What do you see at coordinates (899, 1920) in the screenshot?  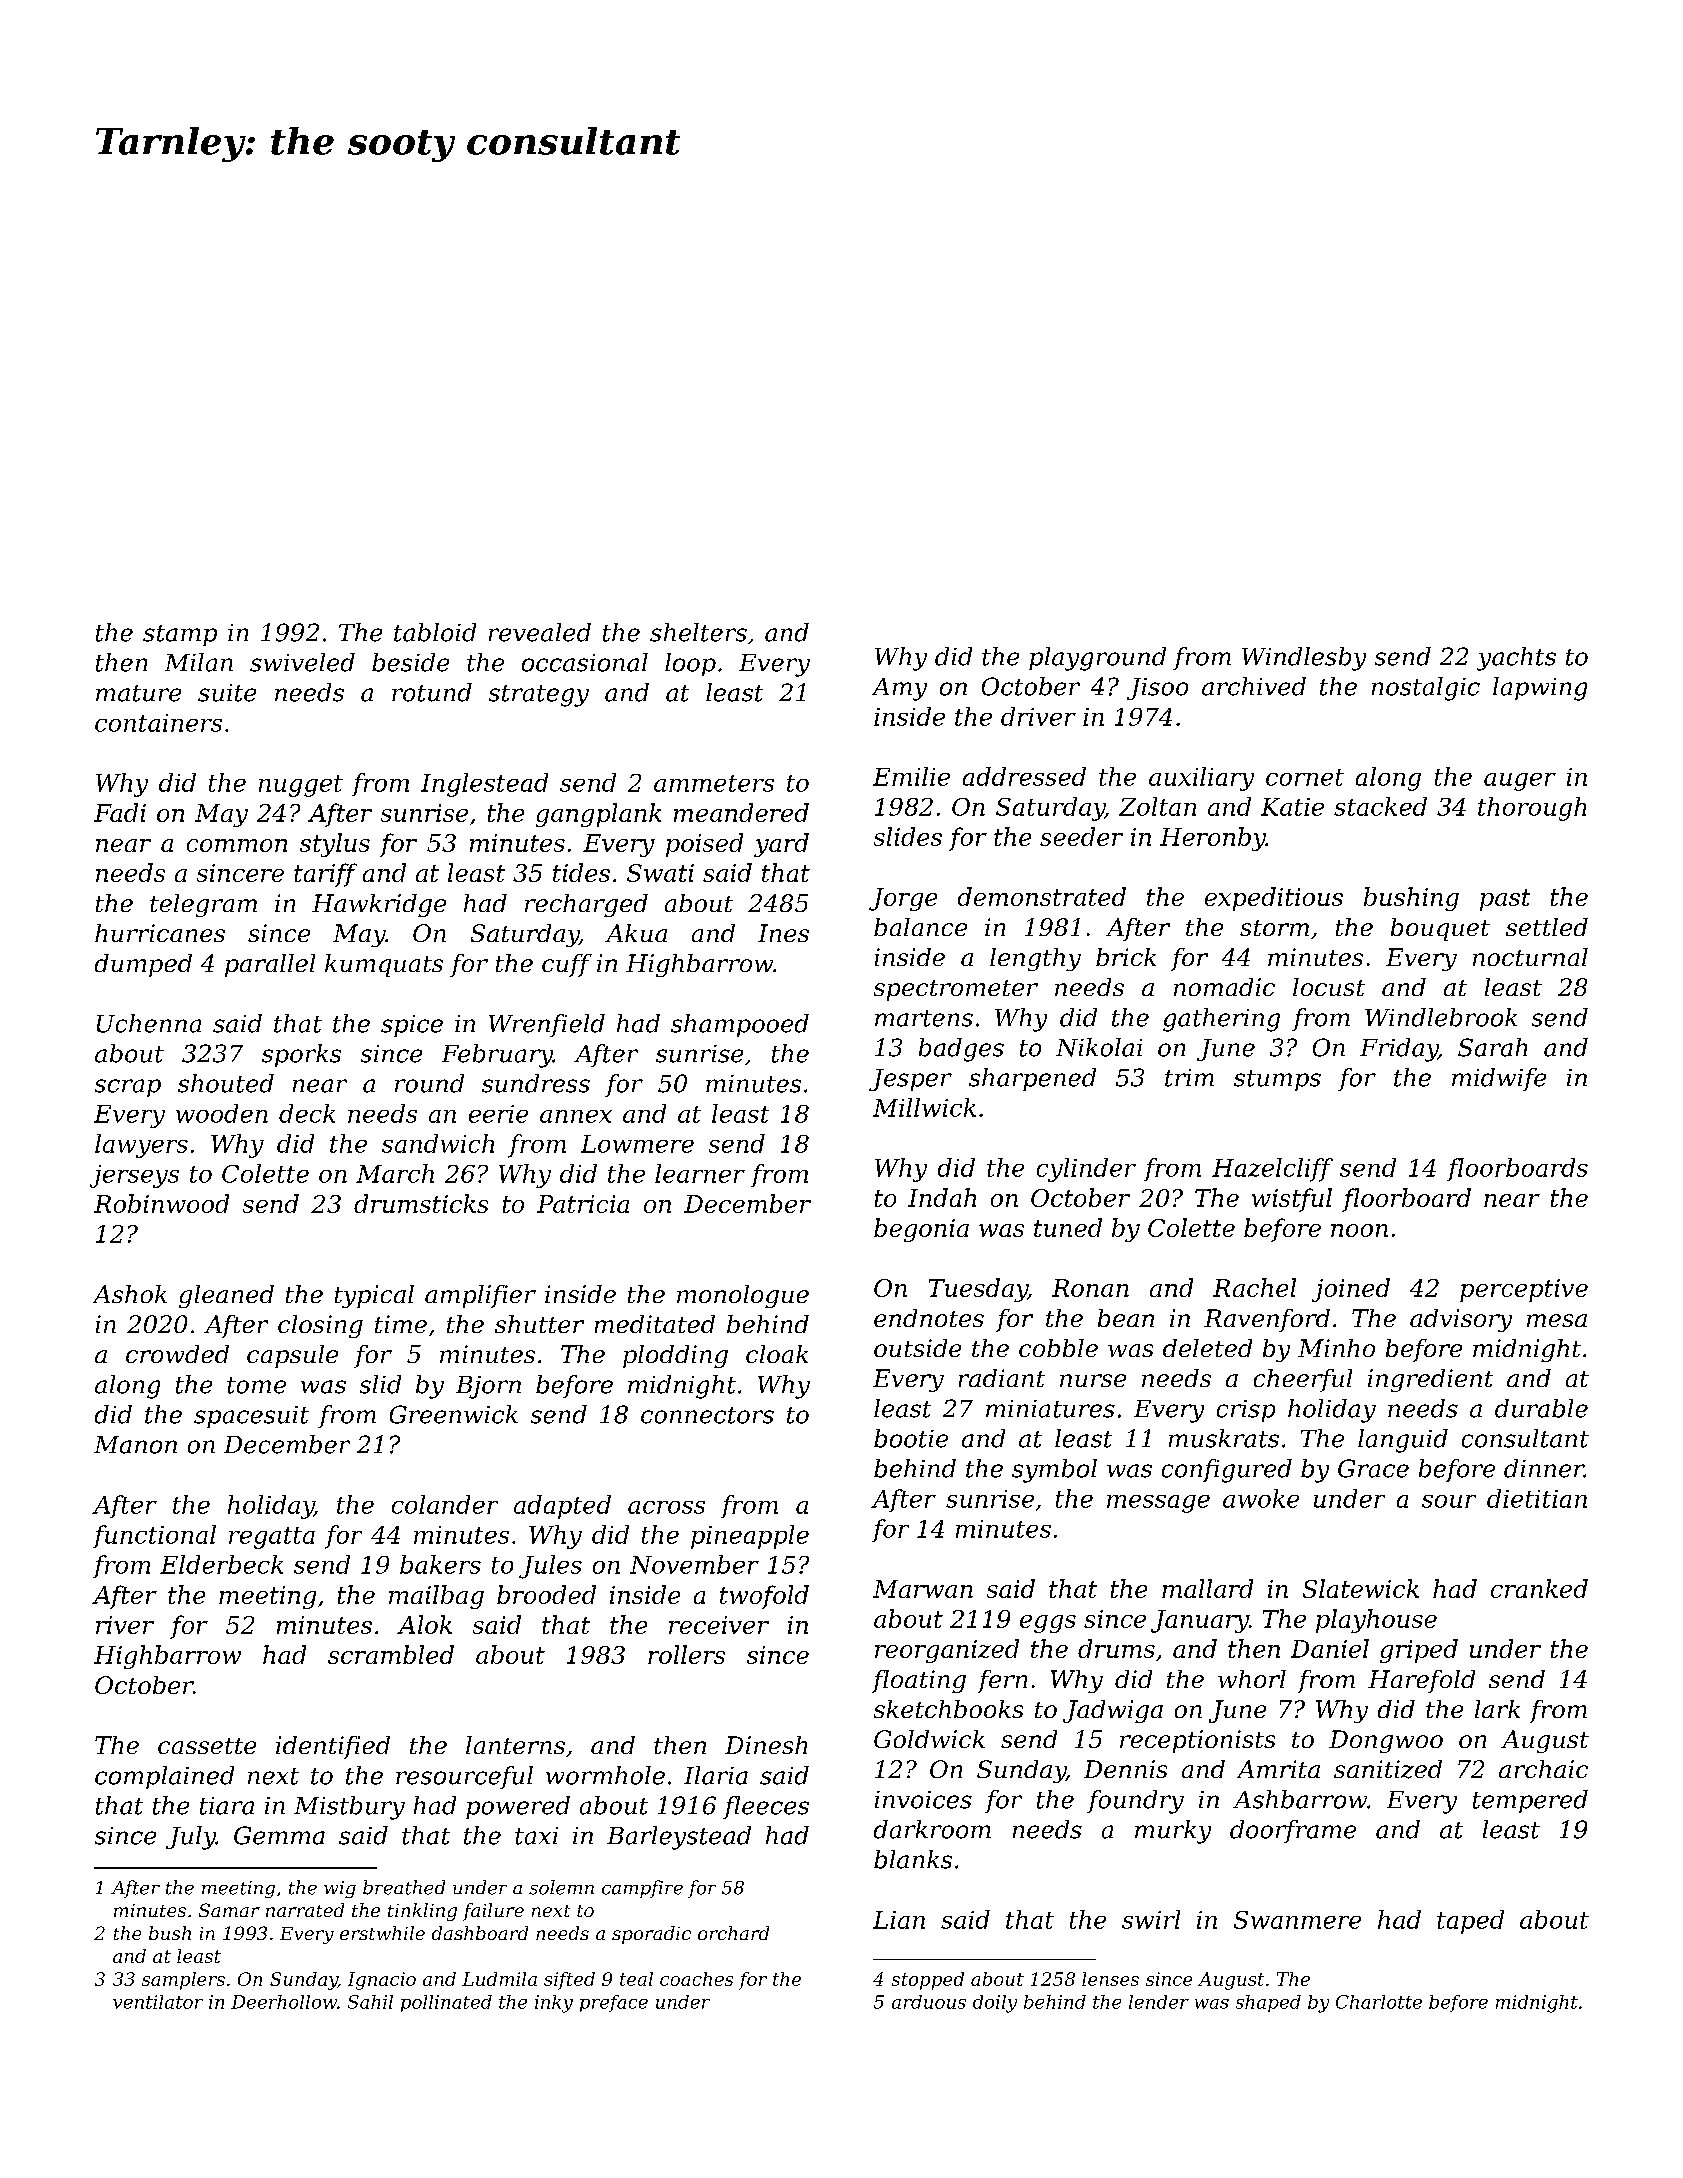 I see `Lian` at bounding box center [899, 1920].
